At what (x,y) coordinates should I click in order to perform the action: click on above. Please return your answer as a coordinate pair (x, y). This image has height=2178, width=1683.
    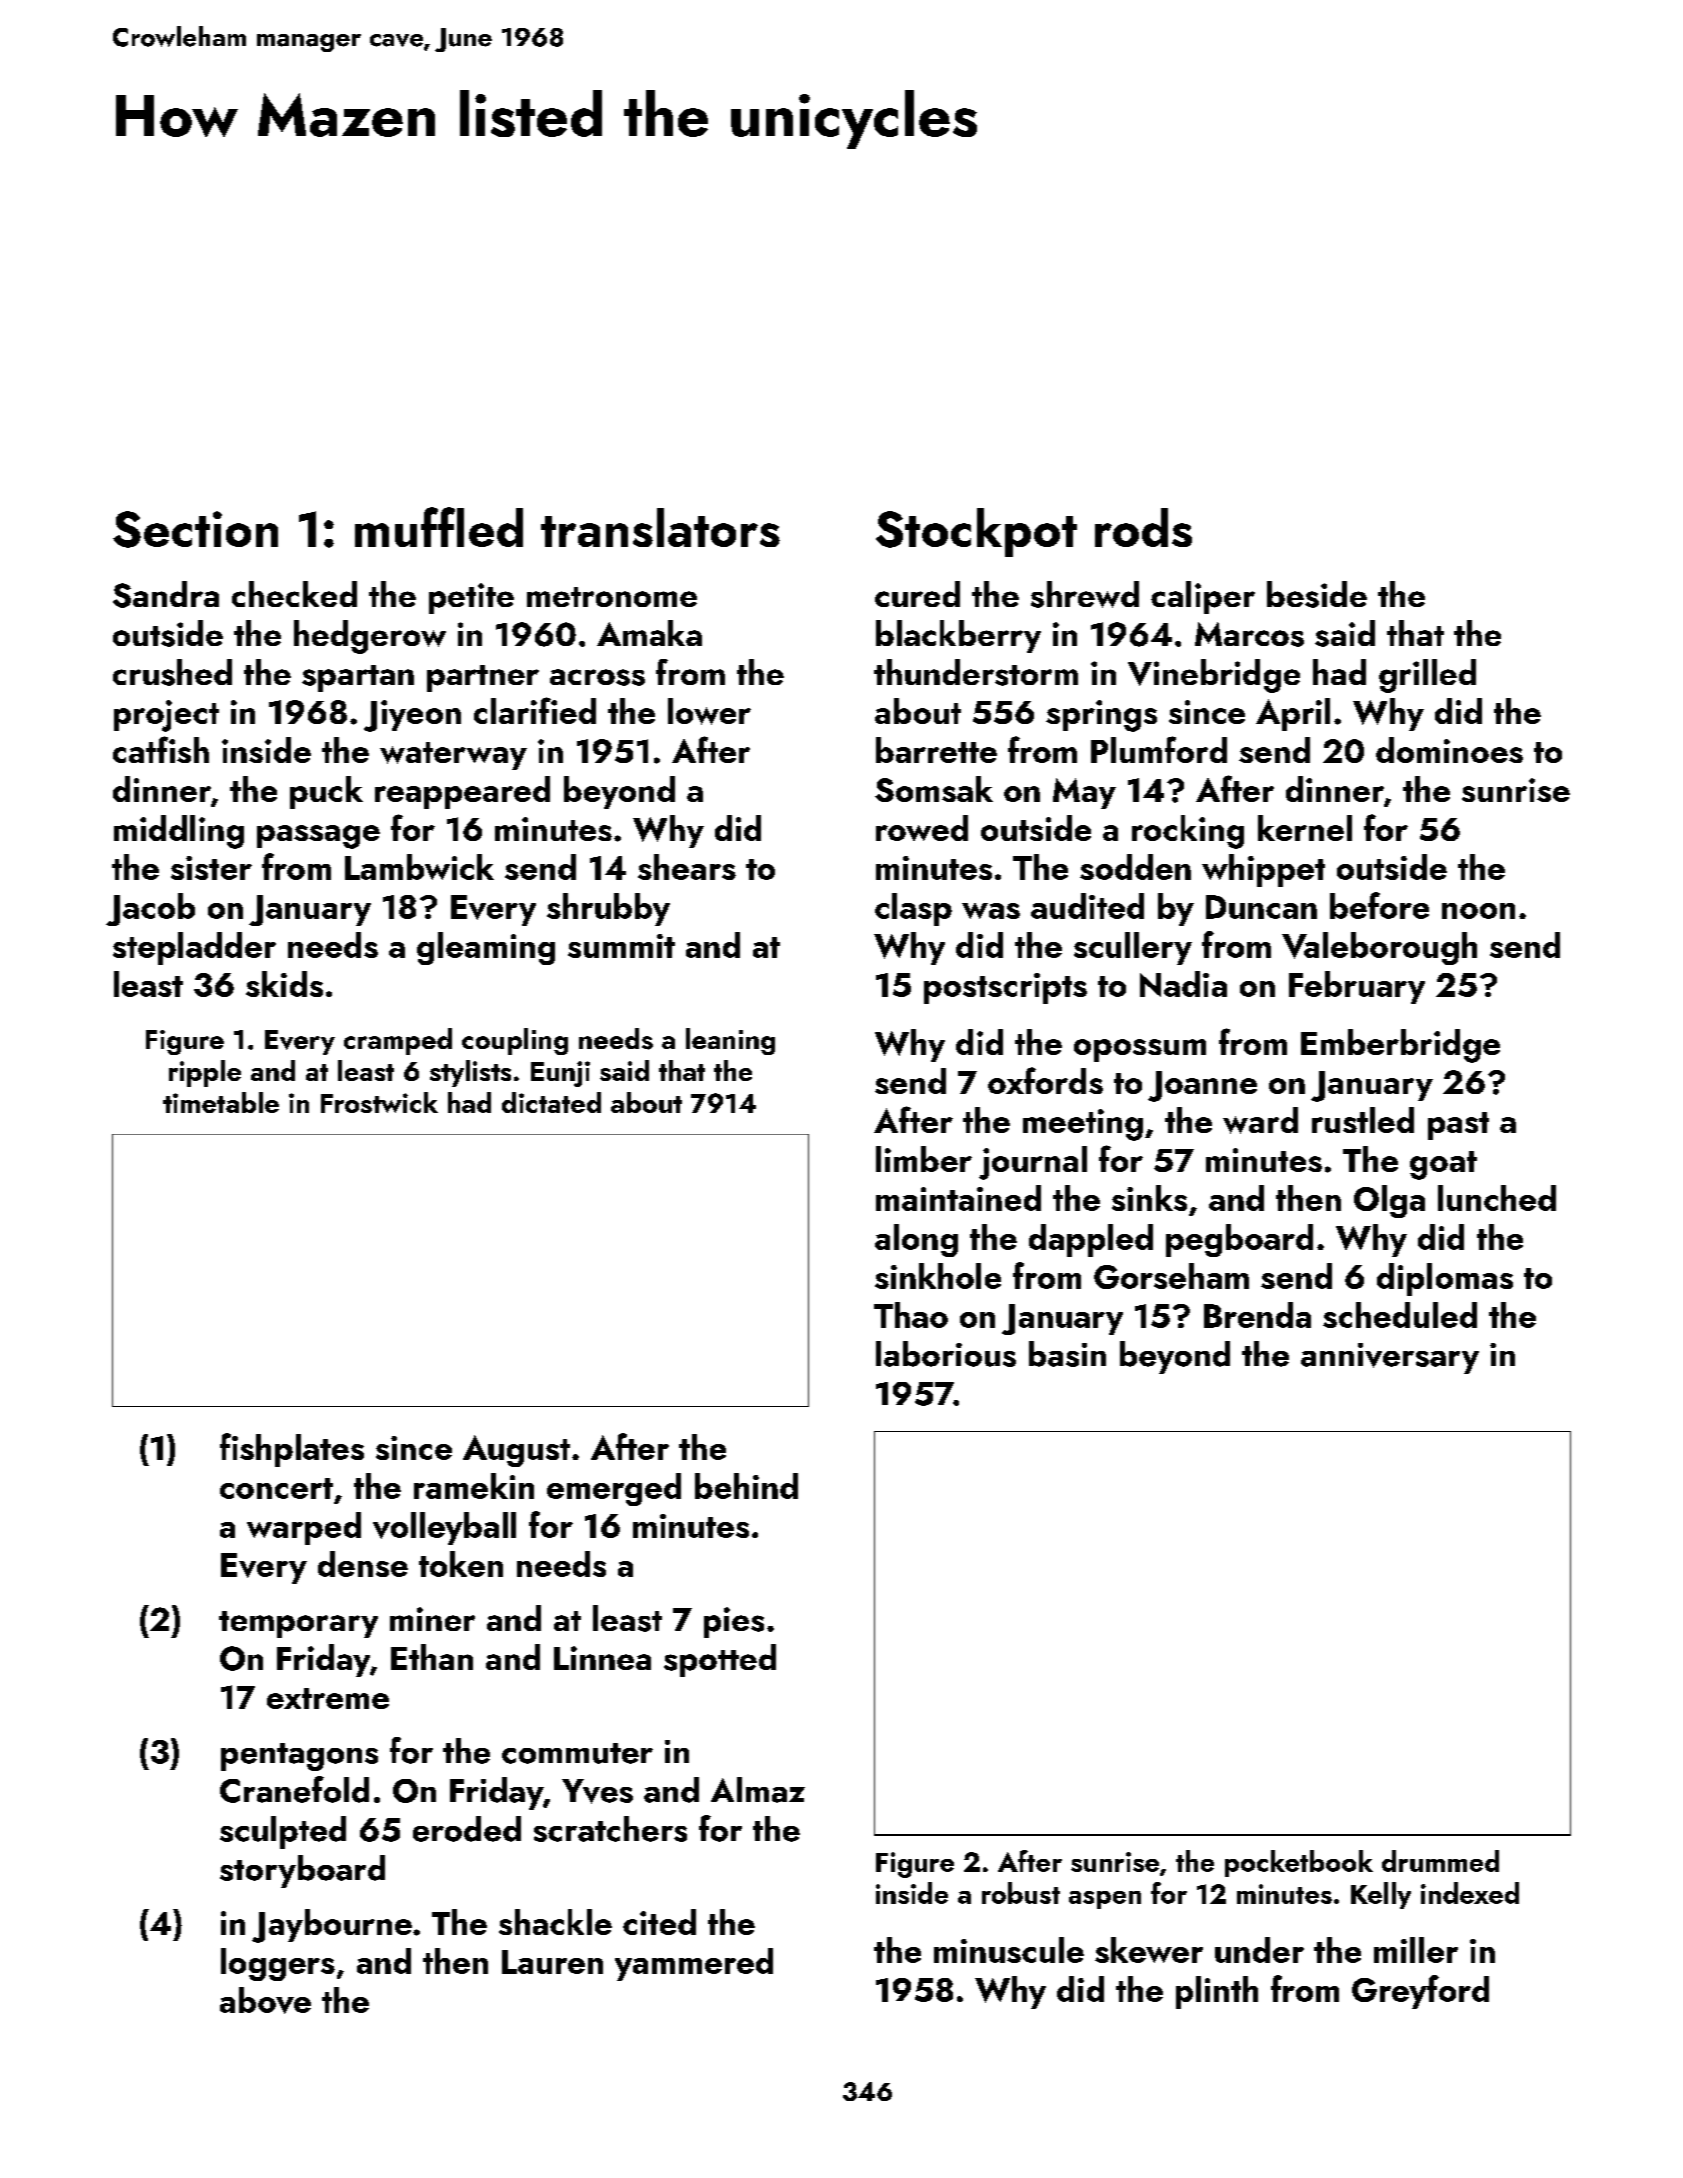
    Looking at the image, I should click on (265, 2000).
